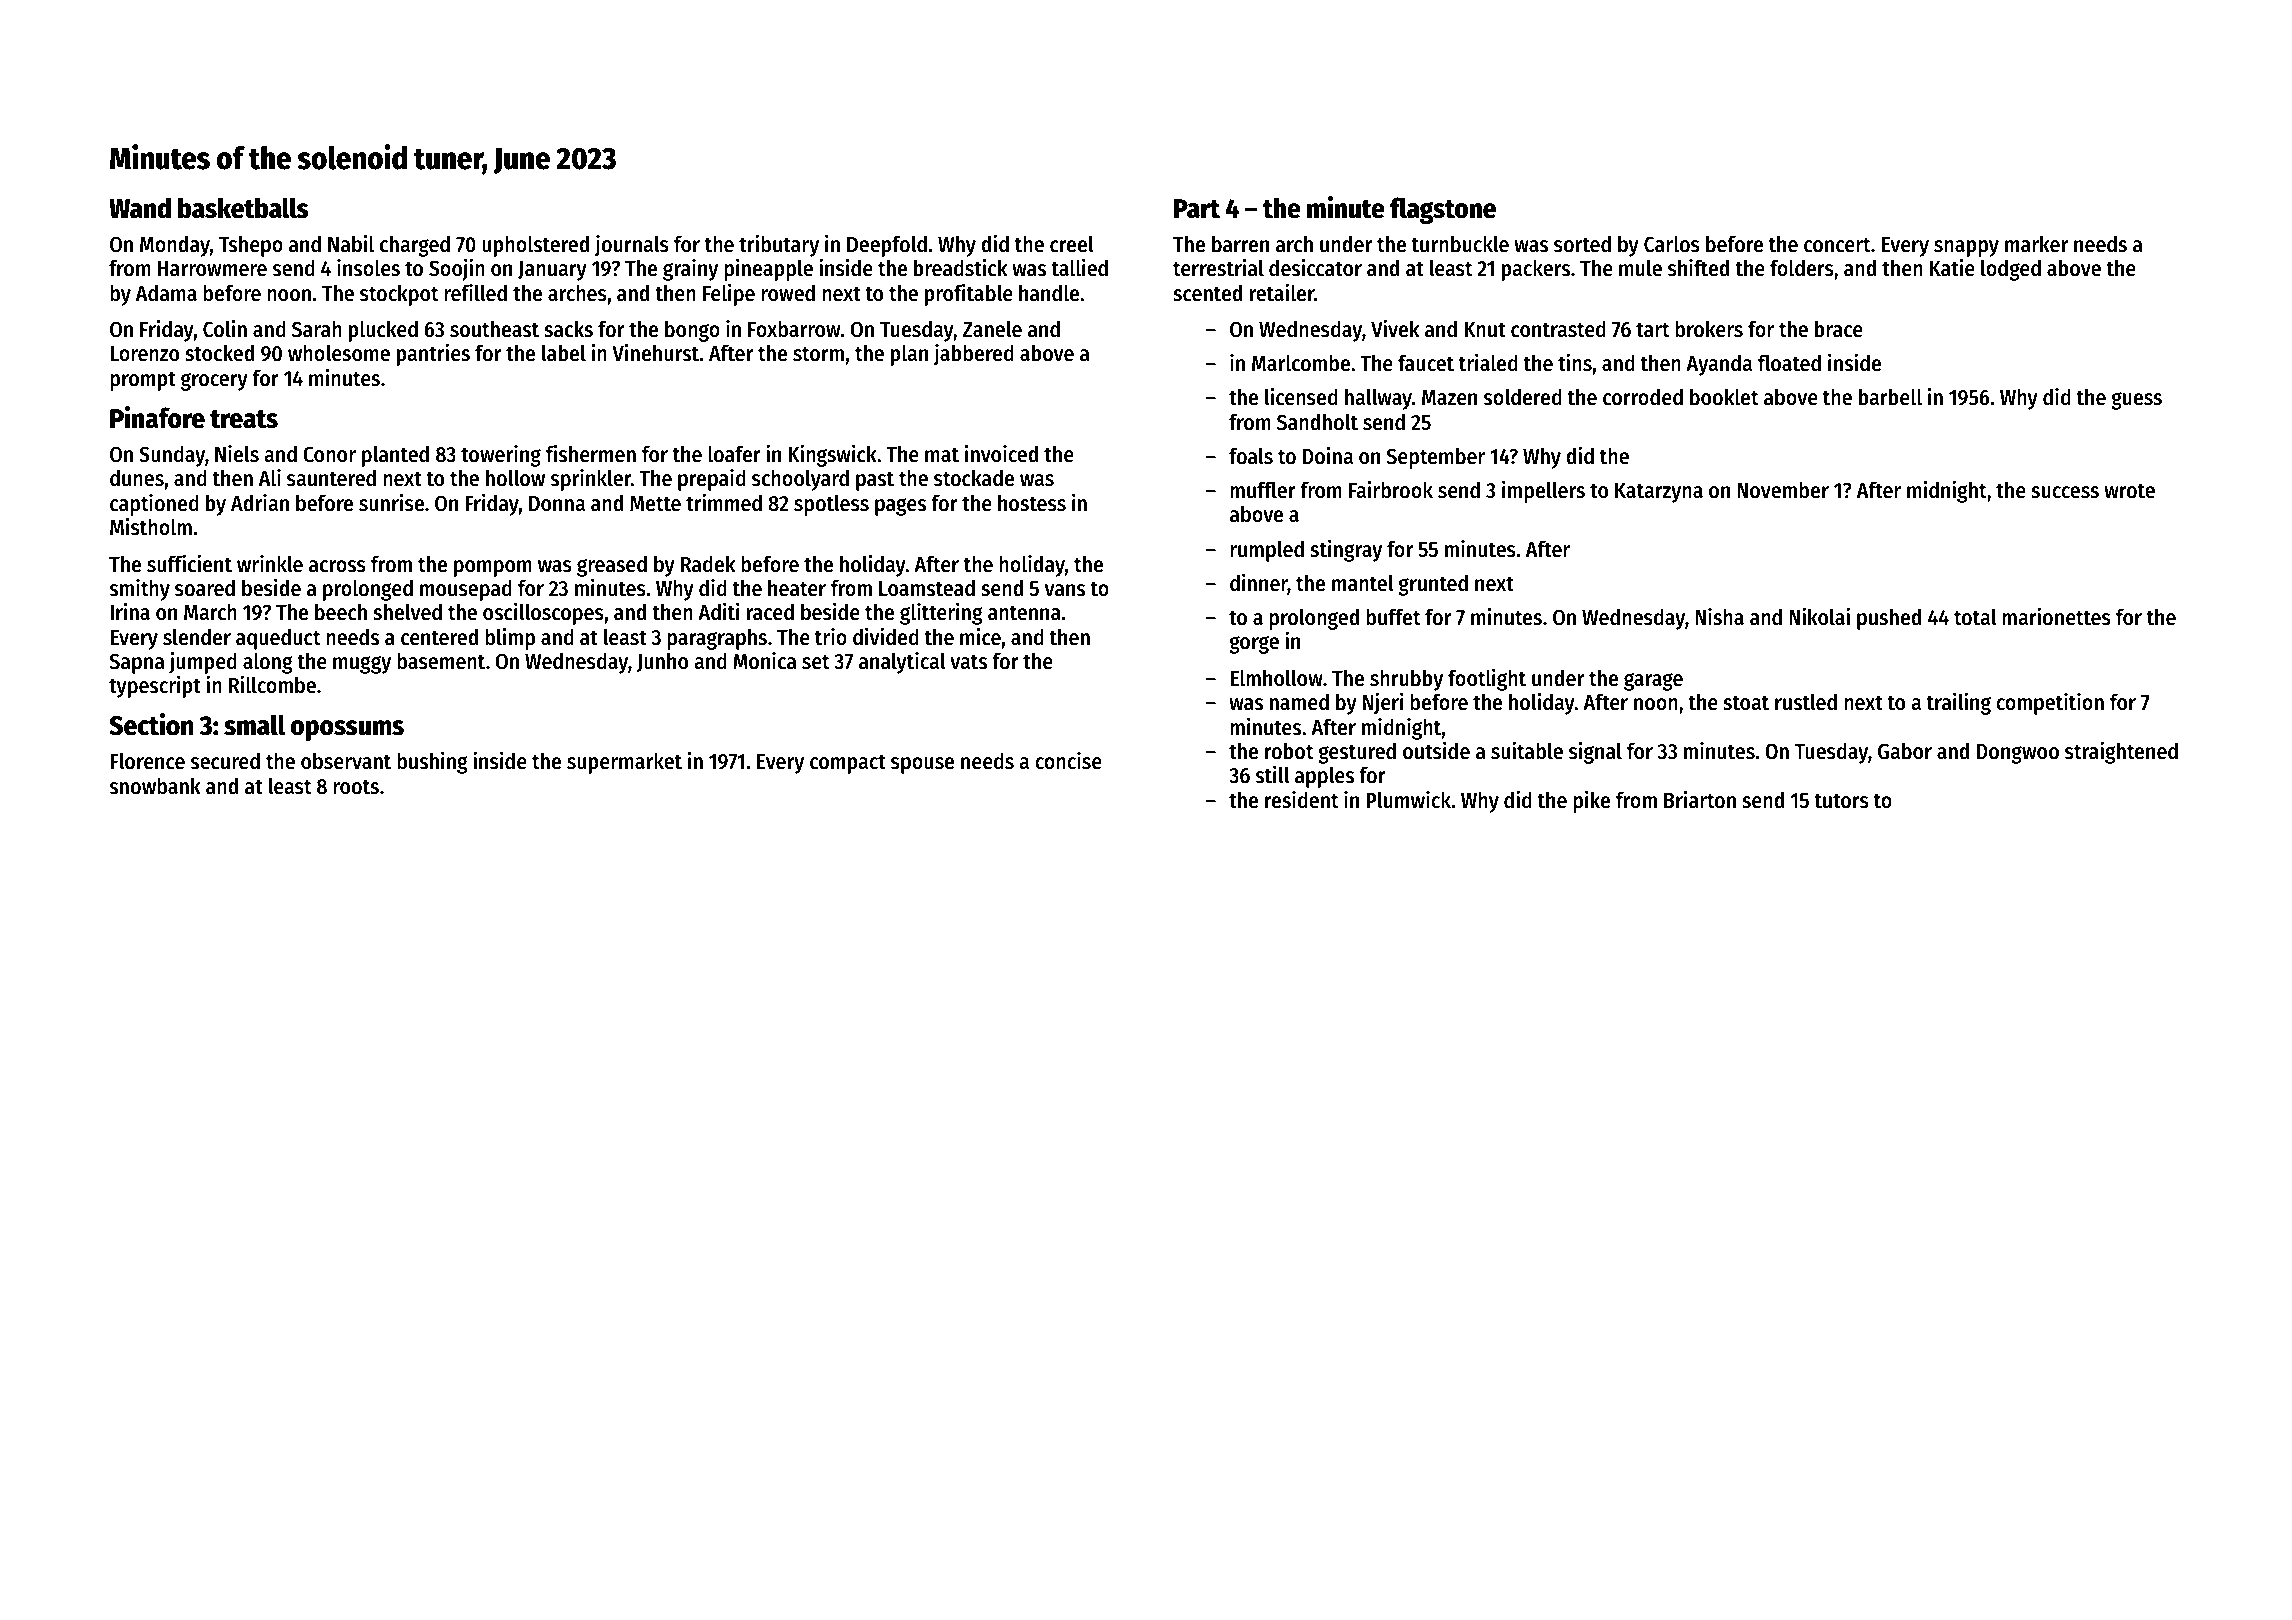 The width and height of the page is (2292, 1620). What do you see at coordinates (2136, 401) in the page?
I see `guess` at bounding box center [2136, 401].
